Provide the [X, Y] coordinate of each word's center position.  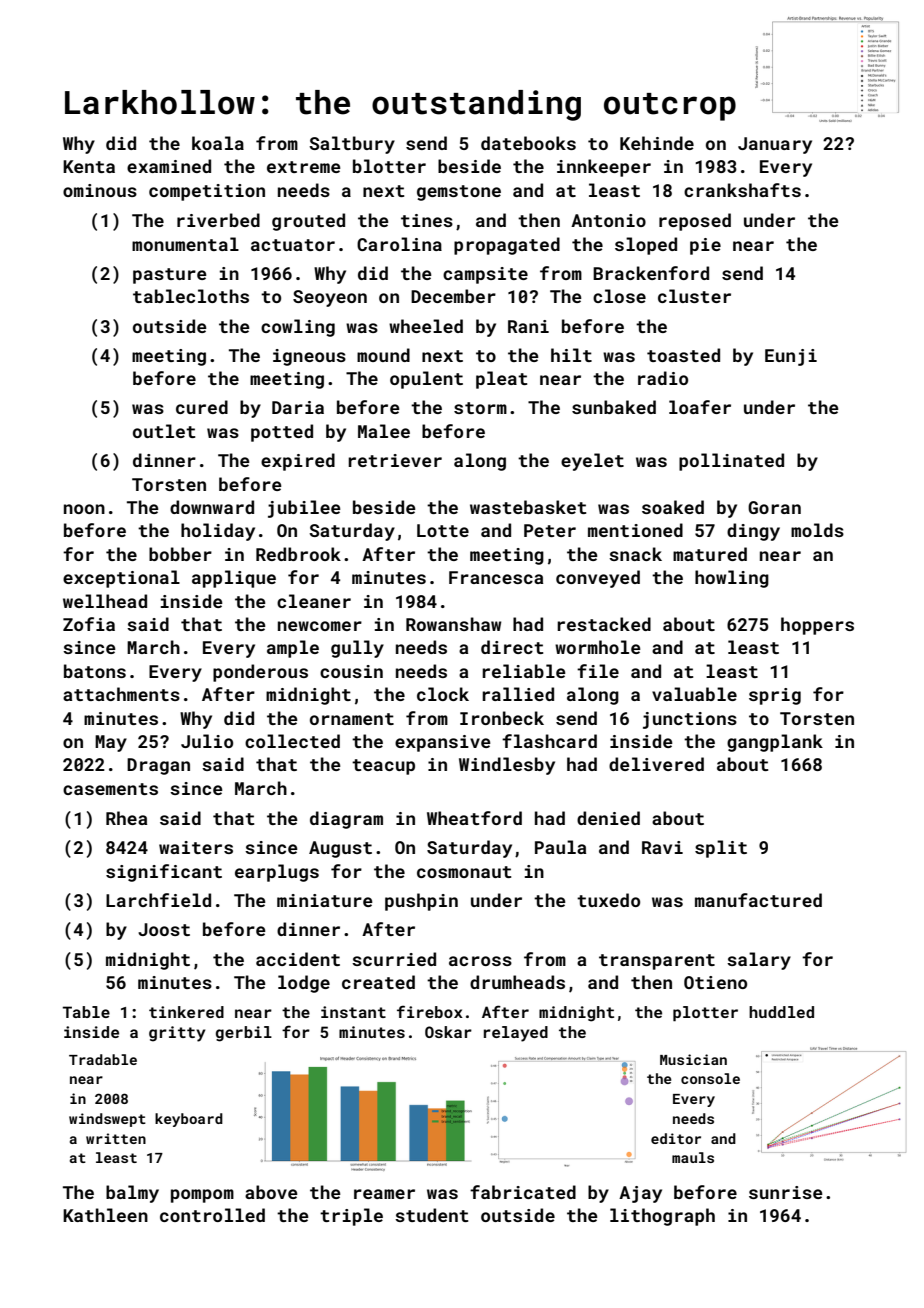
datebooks [528, 143]
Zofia [89, 624]
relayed [516, 1034]
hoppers [817, 626]
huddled [781, 1012]
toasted [683, 355]
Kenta [89, 166]
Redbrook [298, 554]
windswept [107, 1120]
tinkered [186, 1012]
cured [202, 407]
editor [676, 1138]
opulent [426, 380]
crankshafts [742, 190]
